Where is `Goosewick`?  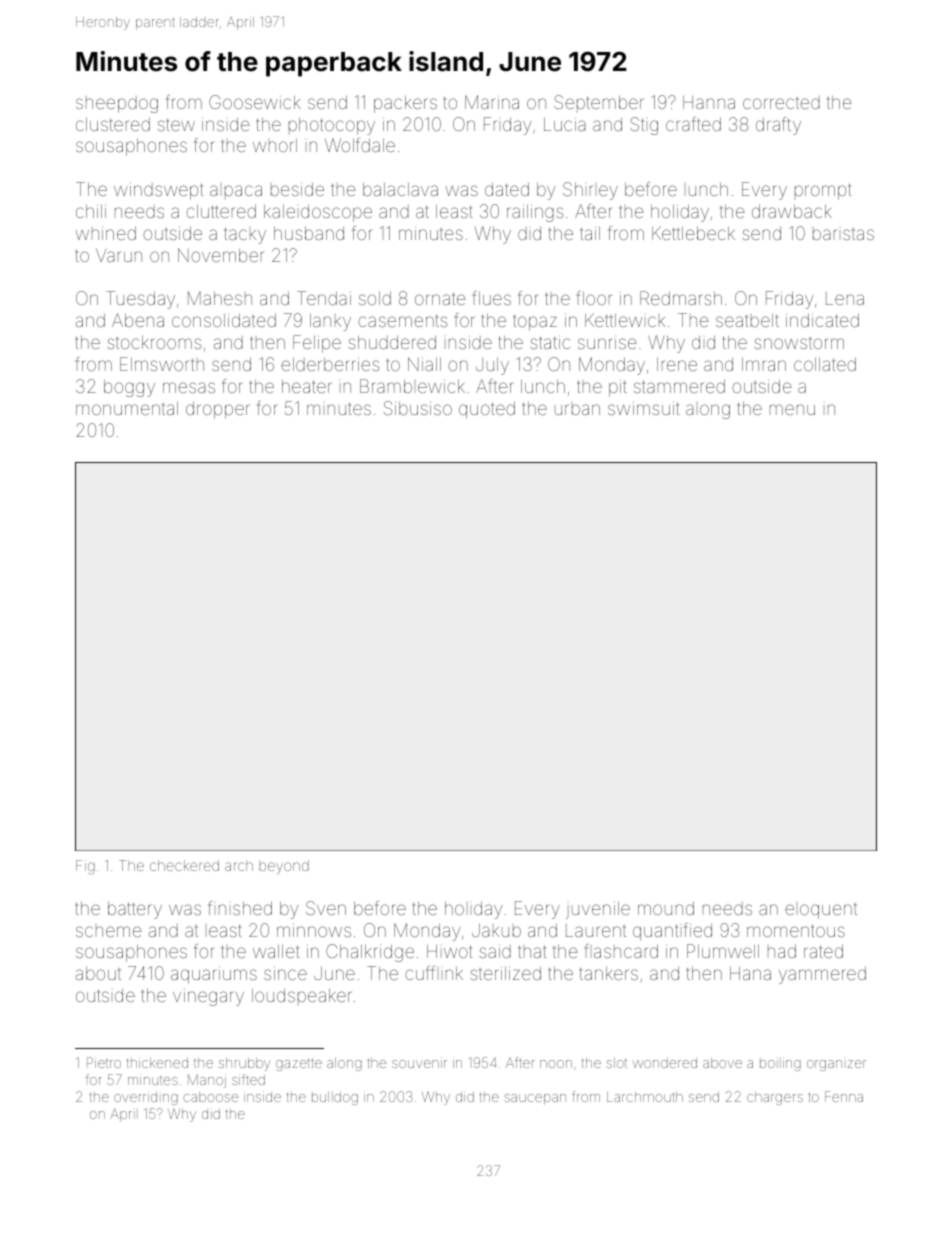
Goosewick is located at coordinates (255, 102).
